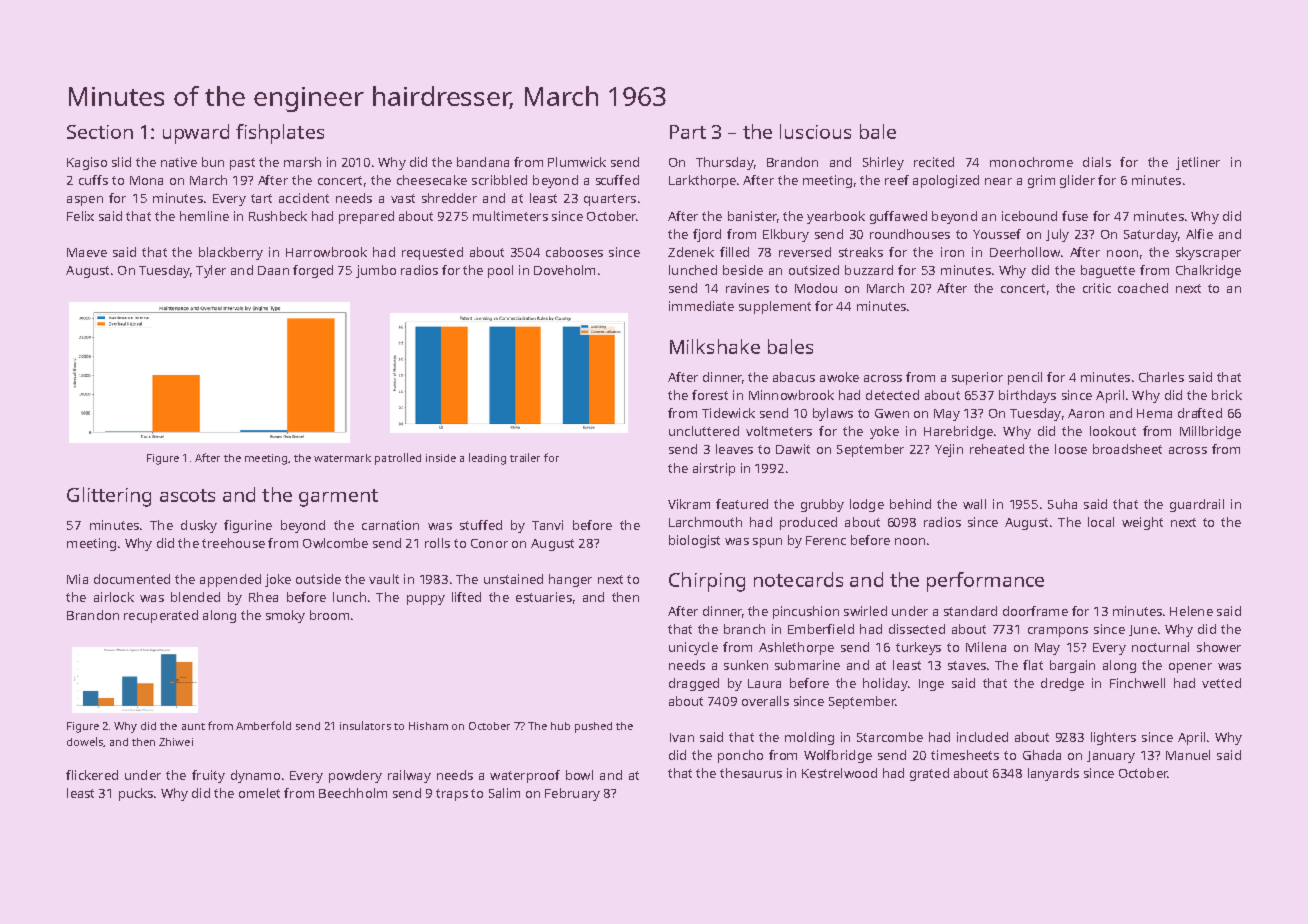 The image size is (1308, 924). What do you see at coordinates (715, 346) in the document?
I see `Milkshake` at bounding box center [715, 346].
